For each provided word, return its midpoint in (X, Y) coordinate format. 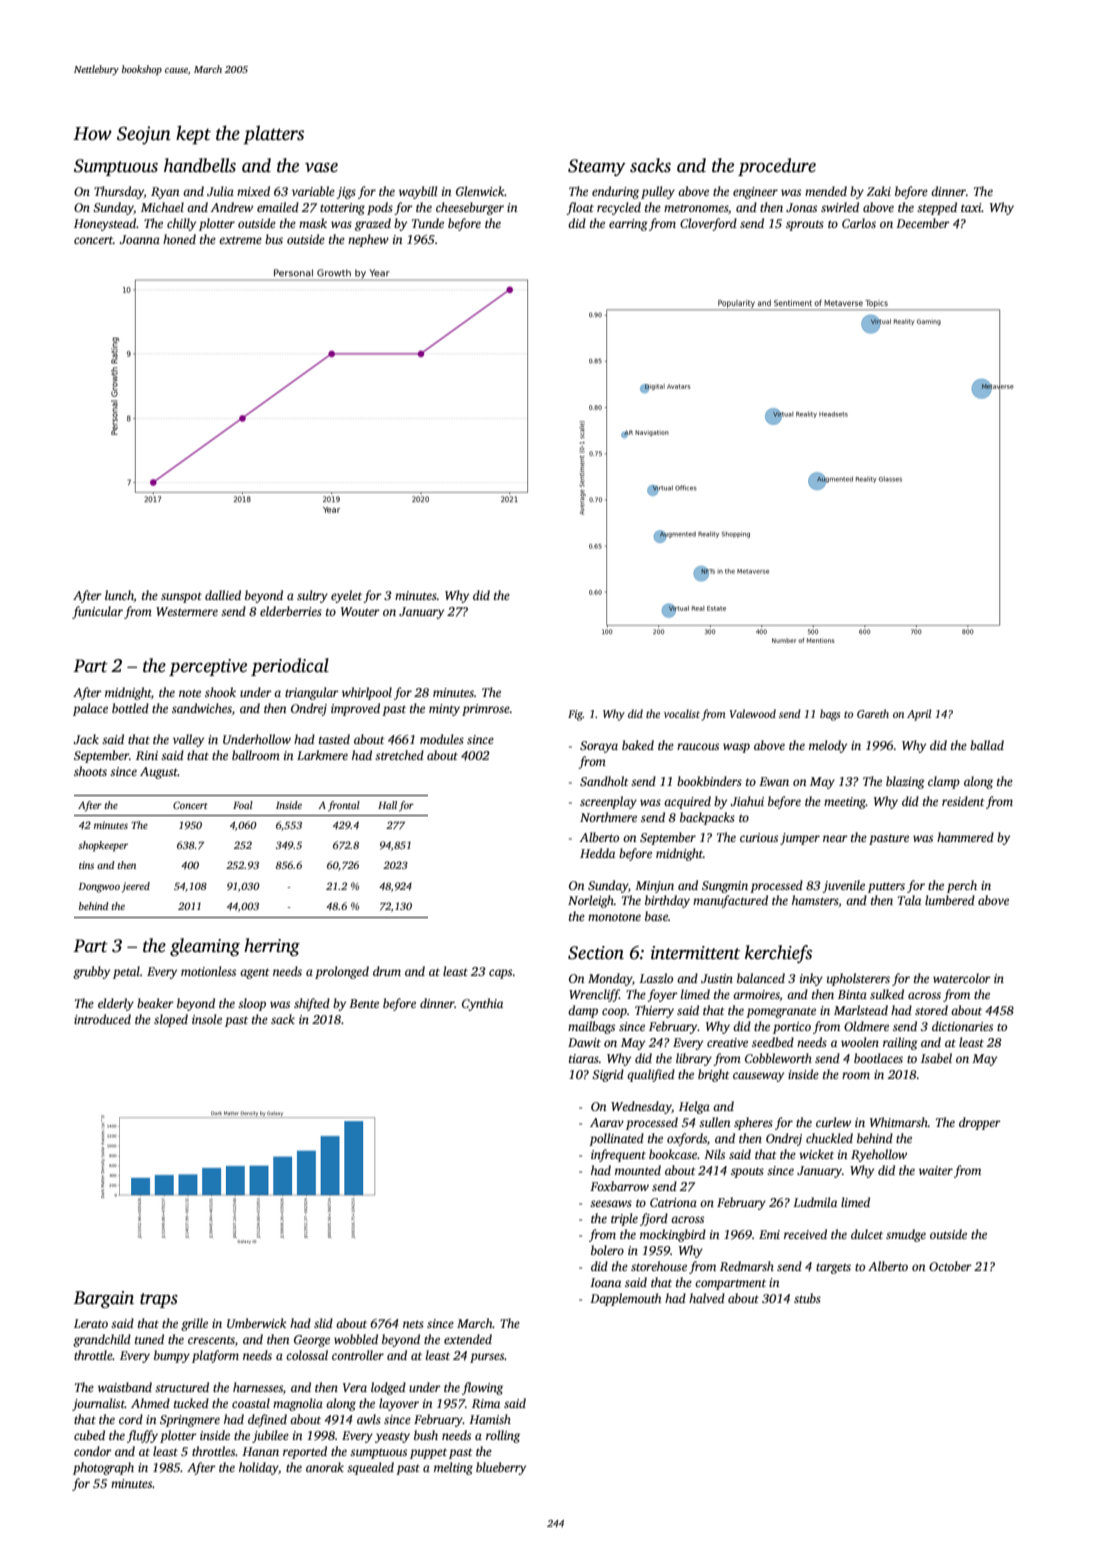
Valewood (753, 713)
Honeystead (105, 224)
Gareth (873, 713)
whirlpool (367, 693)
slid (323, 1323)
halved (707, 1298)
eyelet (346, 596)
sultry (312, 596)
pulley (658, 192)
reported (305, 1452)
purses (487, 1358)
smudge (906, 1235)
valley (188, 740)
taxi (971, 207)
